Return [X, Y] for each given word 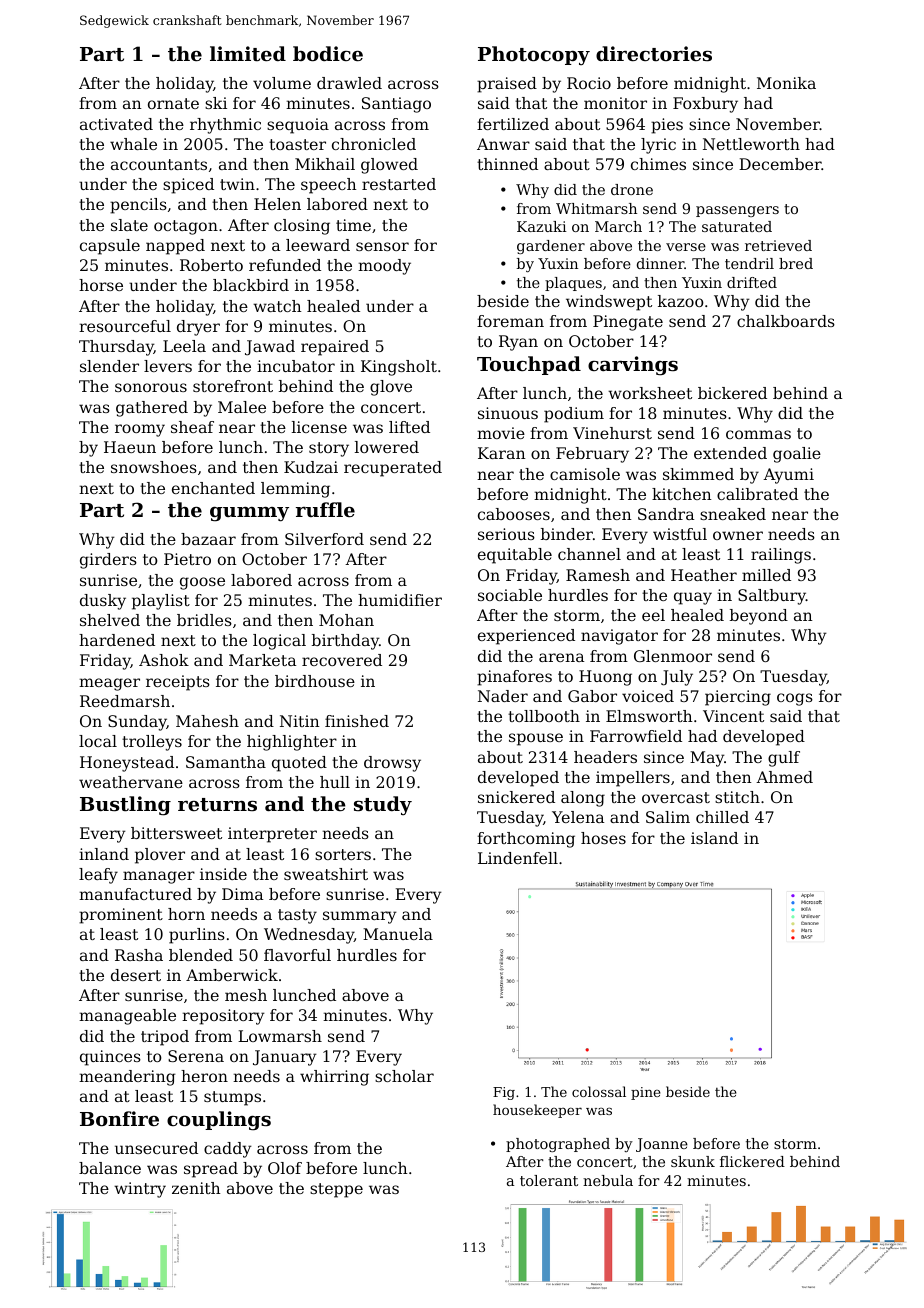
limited [248, 53]
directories [654, 53]
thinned [507, 164]
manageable [127, 1017]
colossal [599, 1091]
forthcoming [526, 840]
